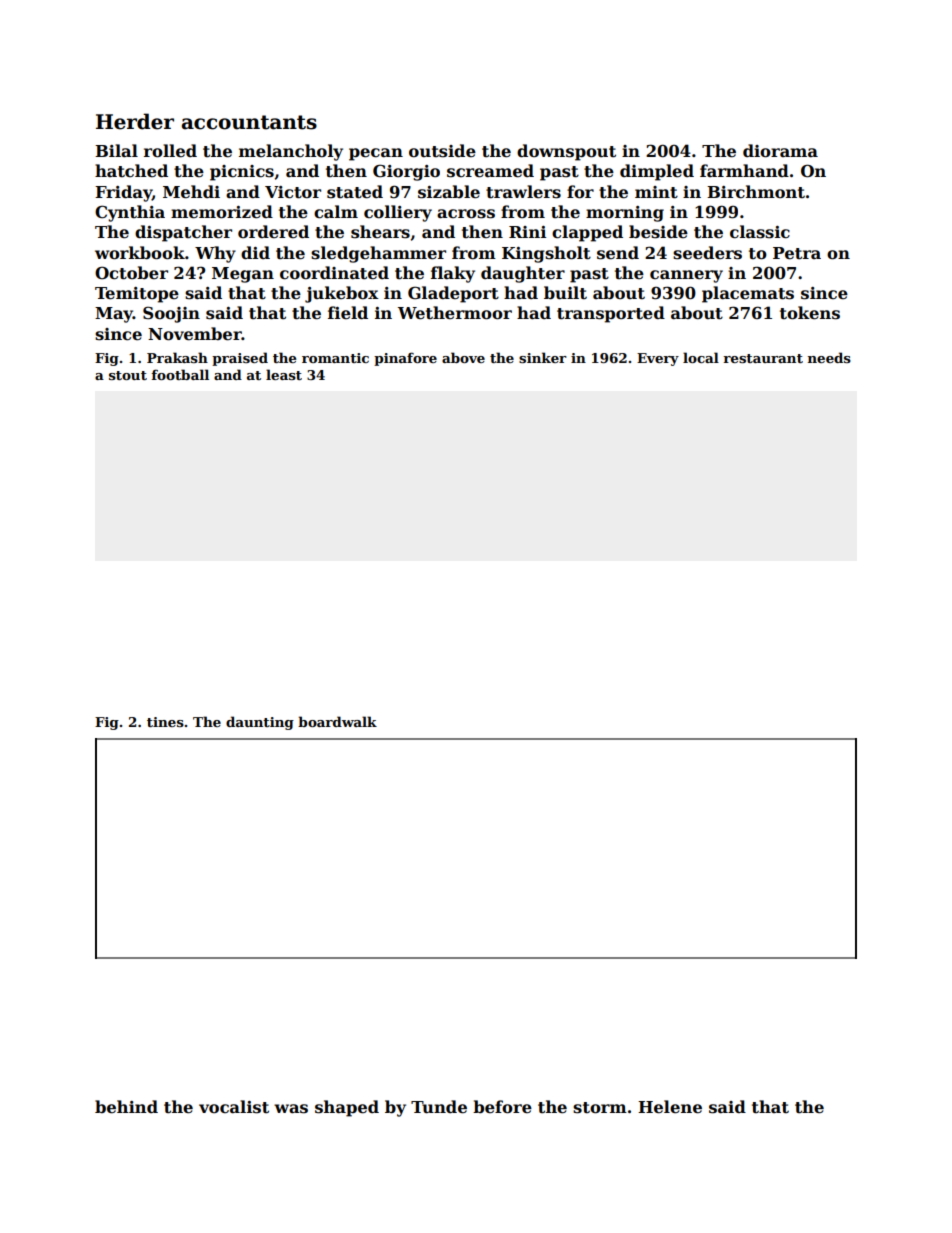 This screenshot has height=1233, width=952. I want to click on boardwalk, so click(337, 721).
